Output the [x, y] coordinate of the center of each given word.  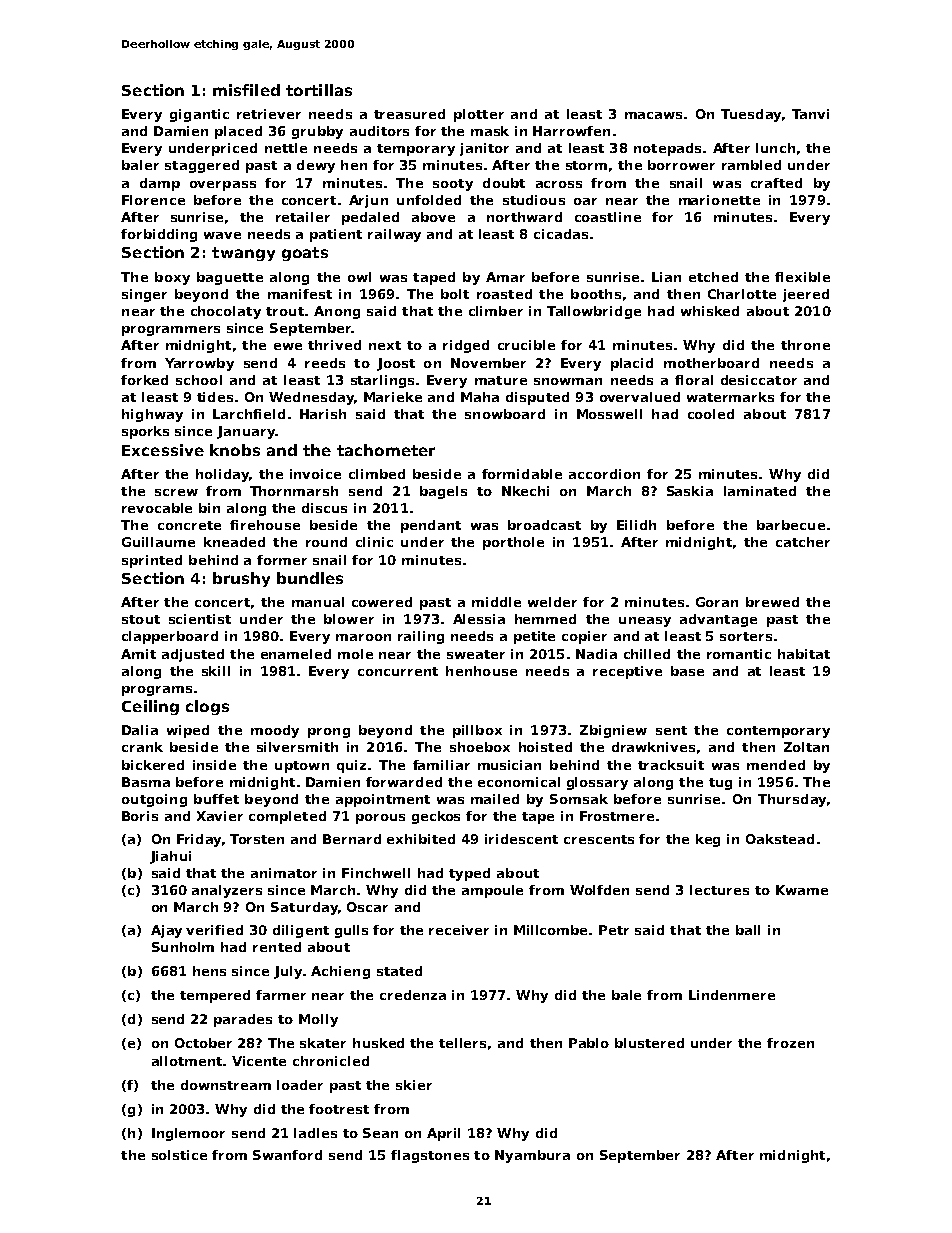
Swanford [287, 1155]
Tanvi [810, 114]
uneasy [645, 622]
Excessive [163, 450]
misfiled [246, 90]
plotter [479, 115]
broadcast [544, 525]
